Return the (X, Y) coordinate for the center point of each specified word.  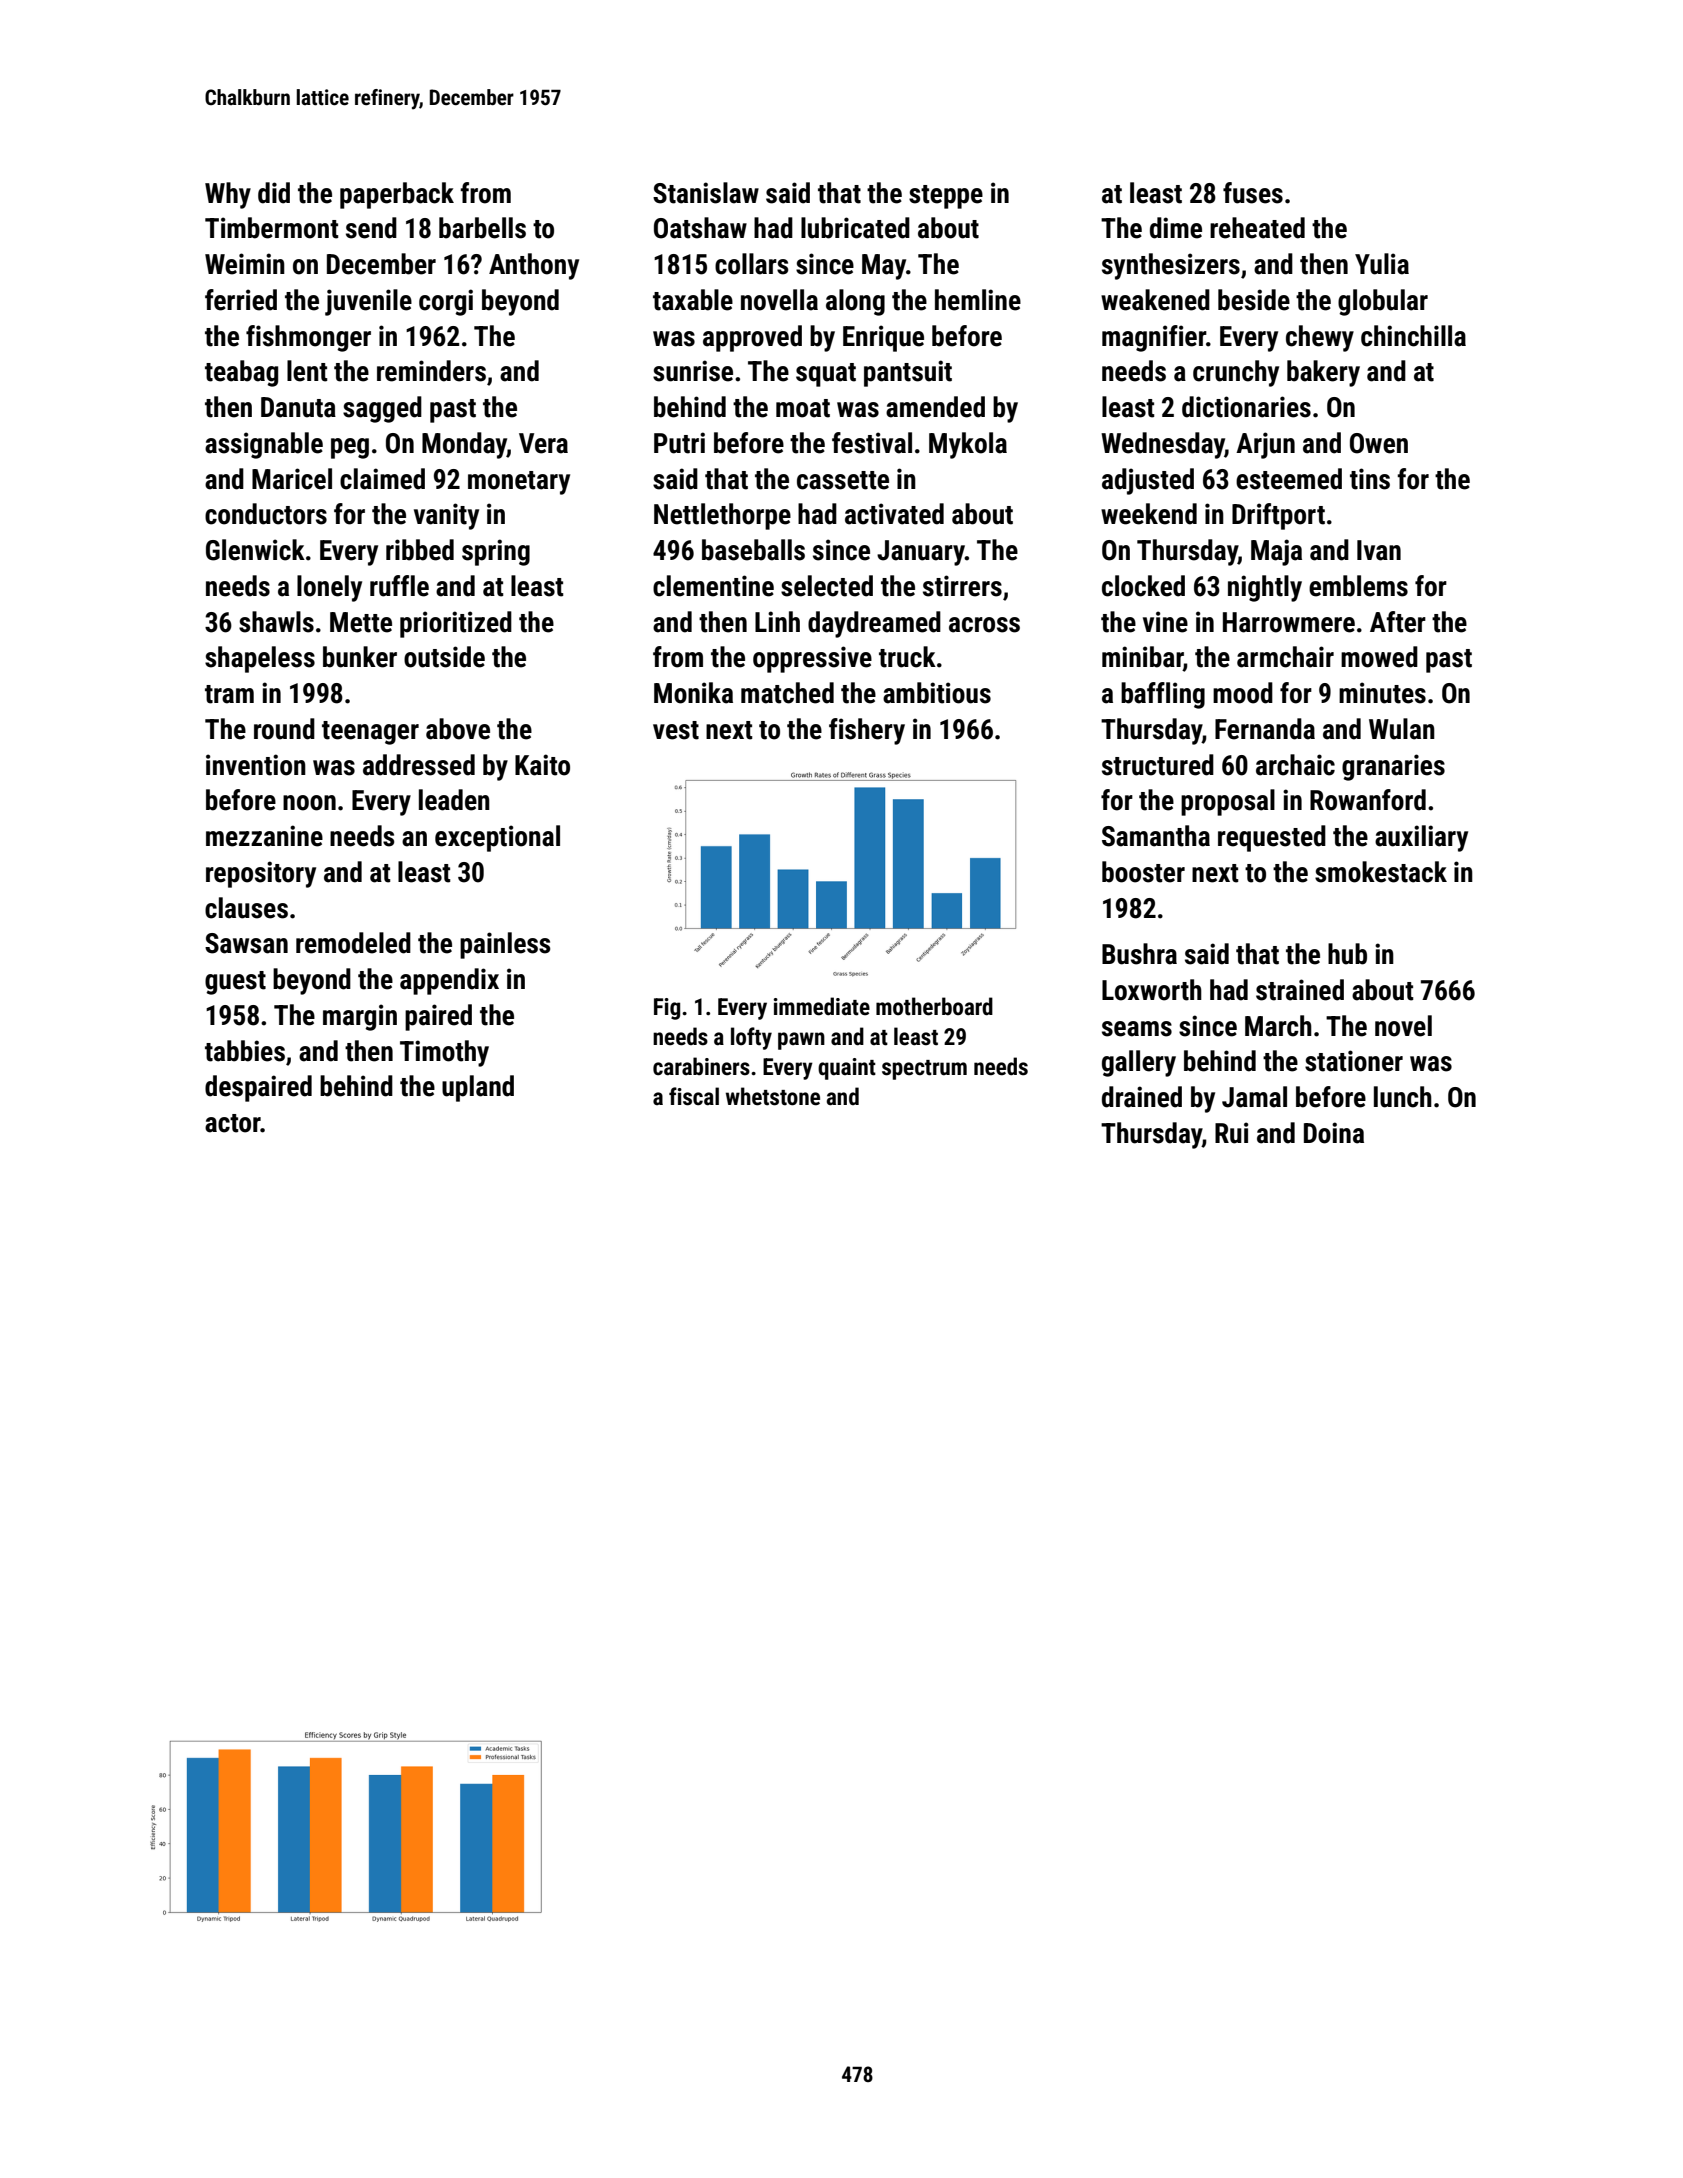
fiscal (694, 1096)
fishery (867, 731)
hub (1347, 954)
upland (478, 1088)
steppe (946, 197)
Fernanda (1265, 729)
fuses (1253, 193)
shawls (276, 622)
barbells (482, 228)
